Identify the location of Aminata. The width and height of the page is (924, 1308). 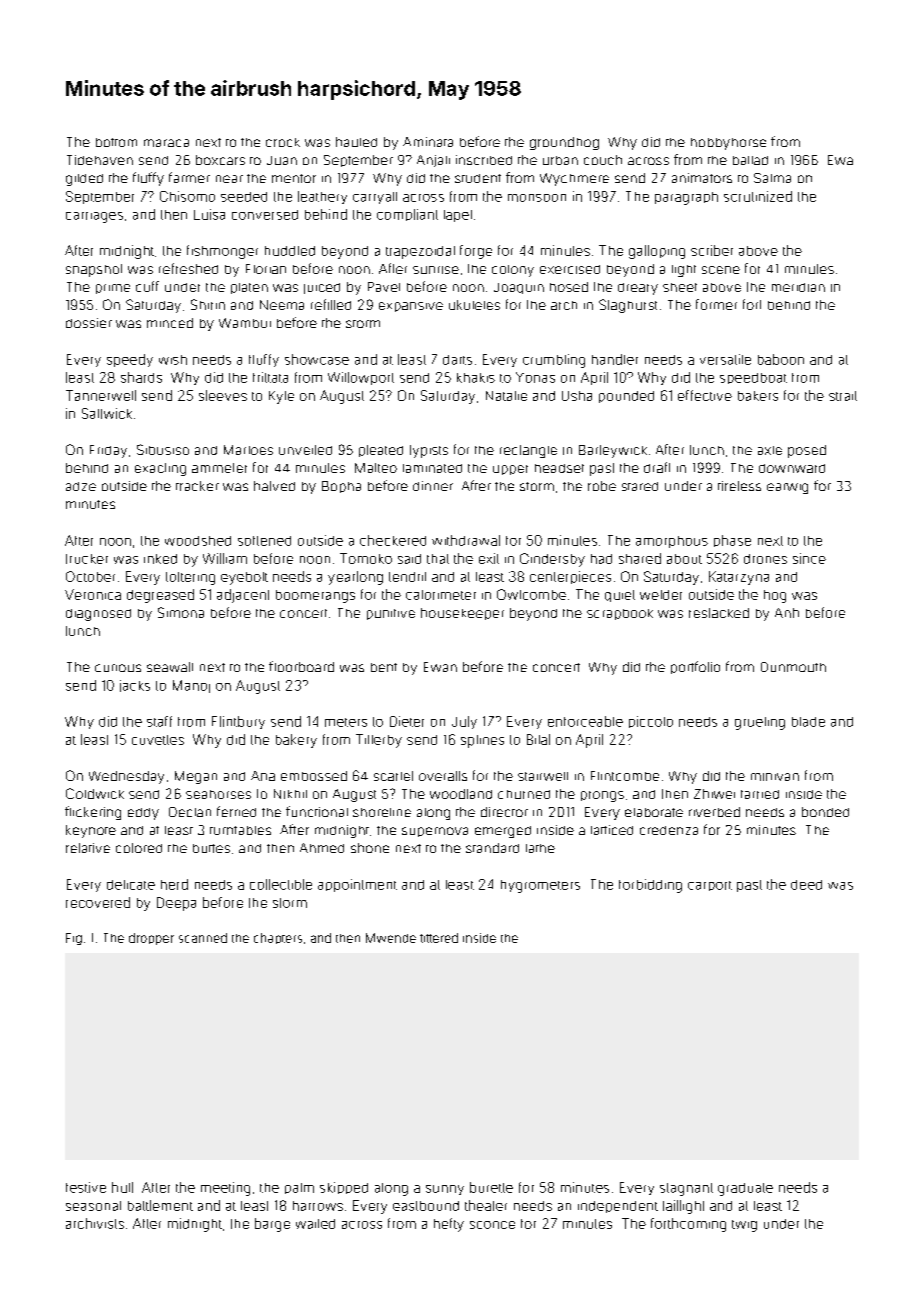
(428, 142).
